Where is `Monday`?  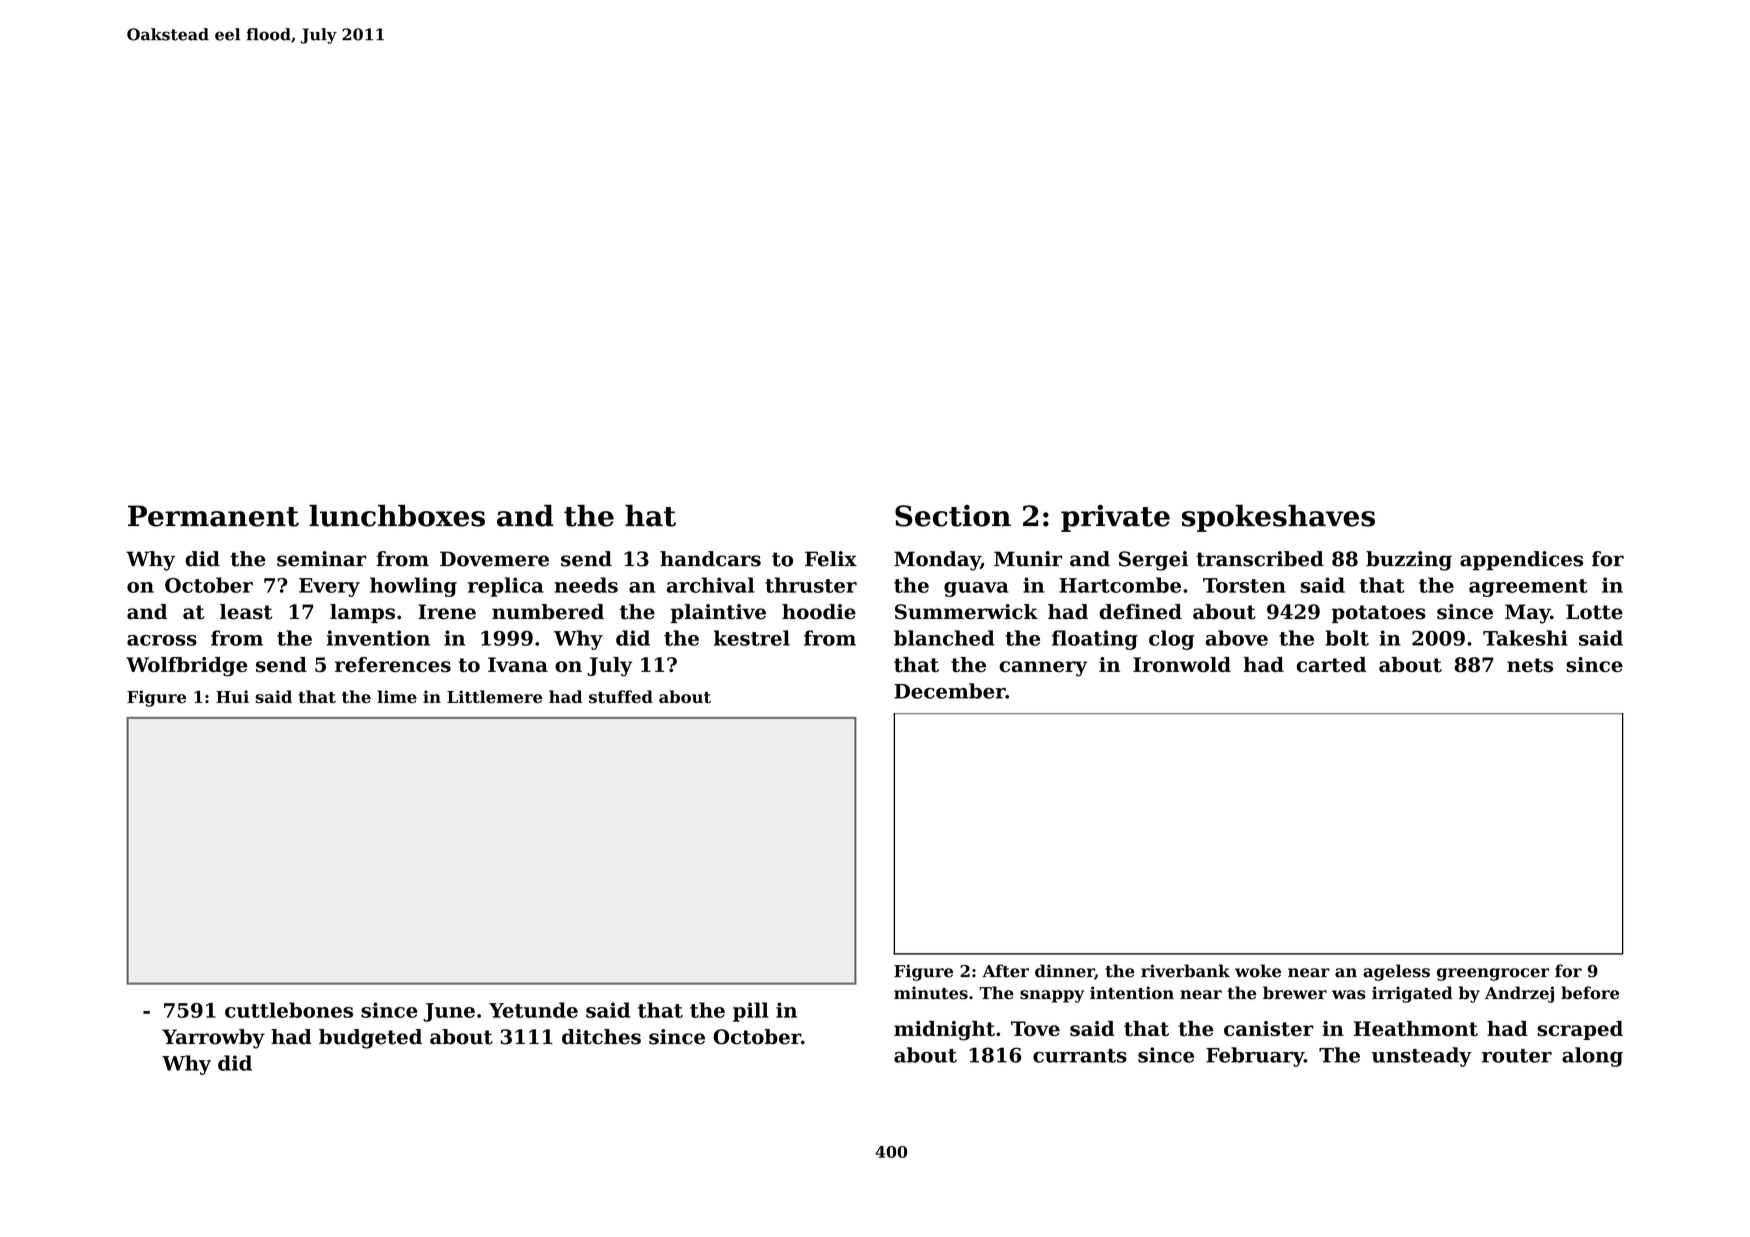
Monday is located at coordinates (937, 561).
